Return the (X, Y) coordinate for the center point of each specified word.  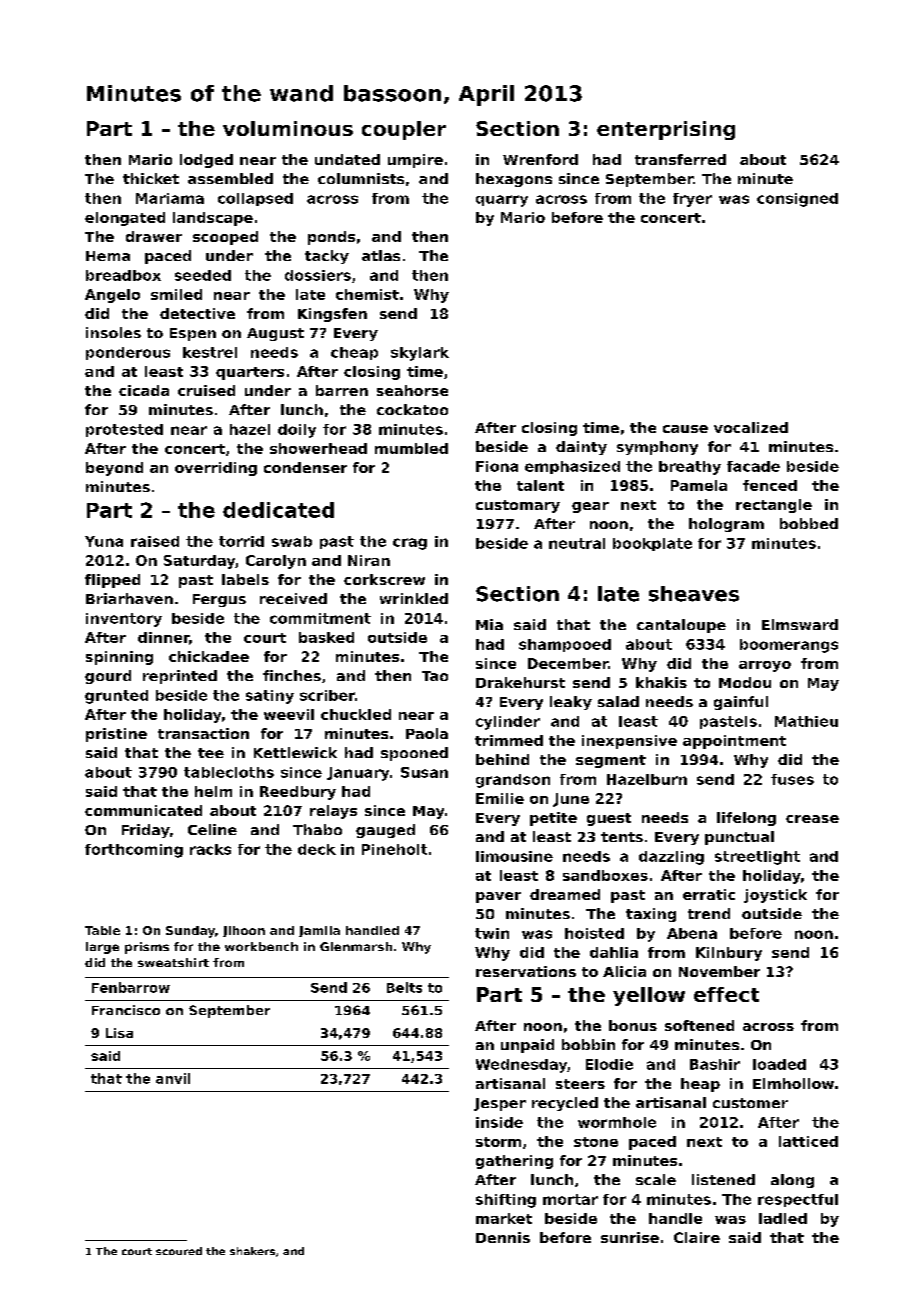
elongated (125, 219)
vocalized (751, 427)
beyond (114, 469)
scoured (179, 1251)
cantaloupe (681, 626)
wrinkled (414, 598)
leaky (571, 703)
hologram (726, 525)
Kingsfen (332, 315)
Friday (146, 831)
